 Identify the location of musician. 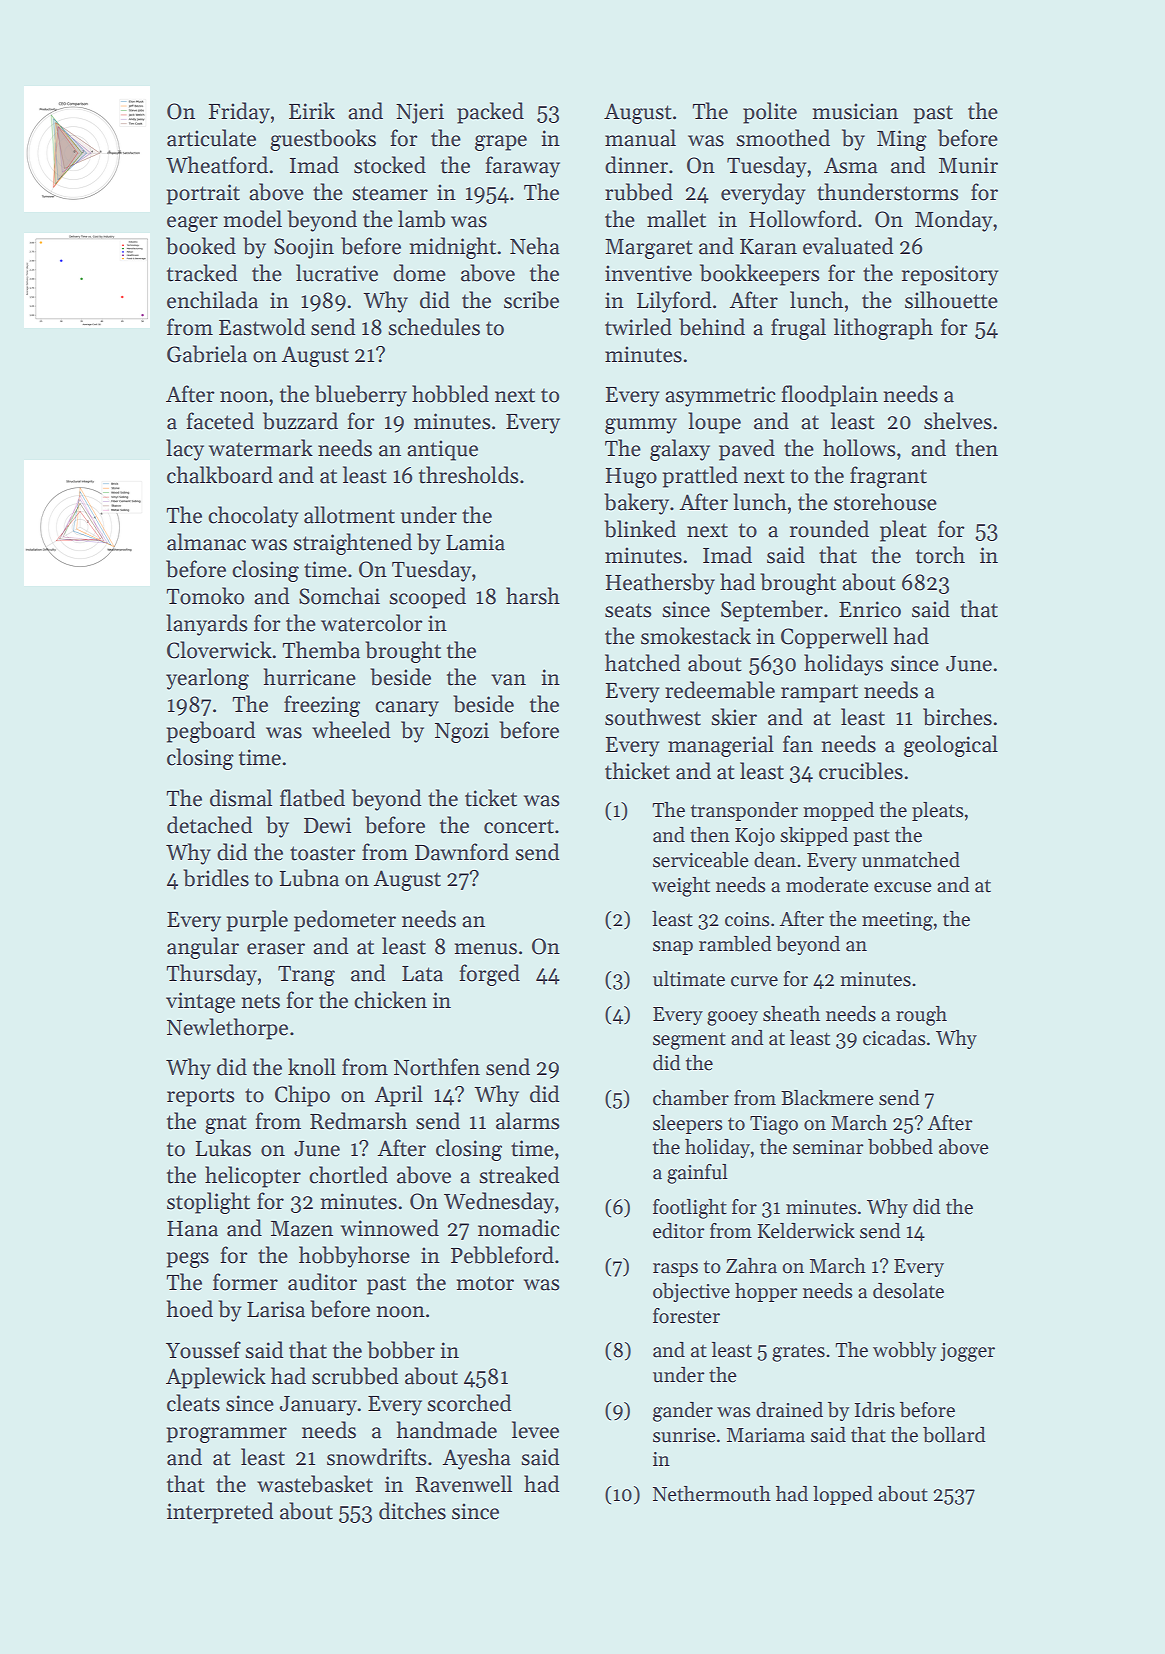
(855, 111).
